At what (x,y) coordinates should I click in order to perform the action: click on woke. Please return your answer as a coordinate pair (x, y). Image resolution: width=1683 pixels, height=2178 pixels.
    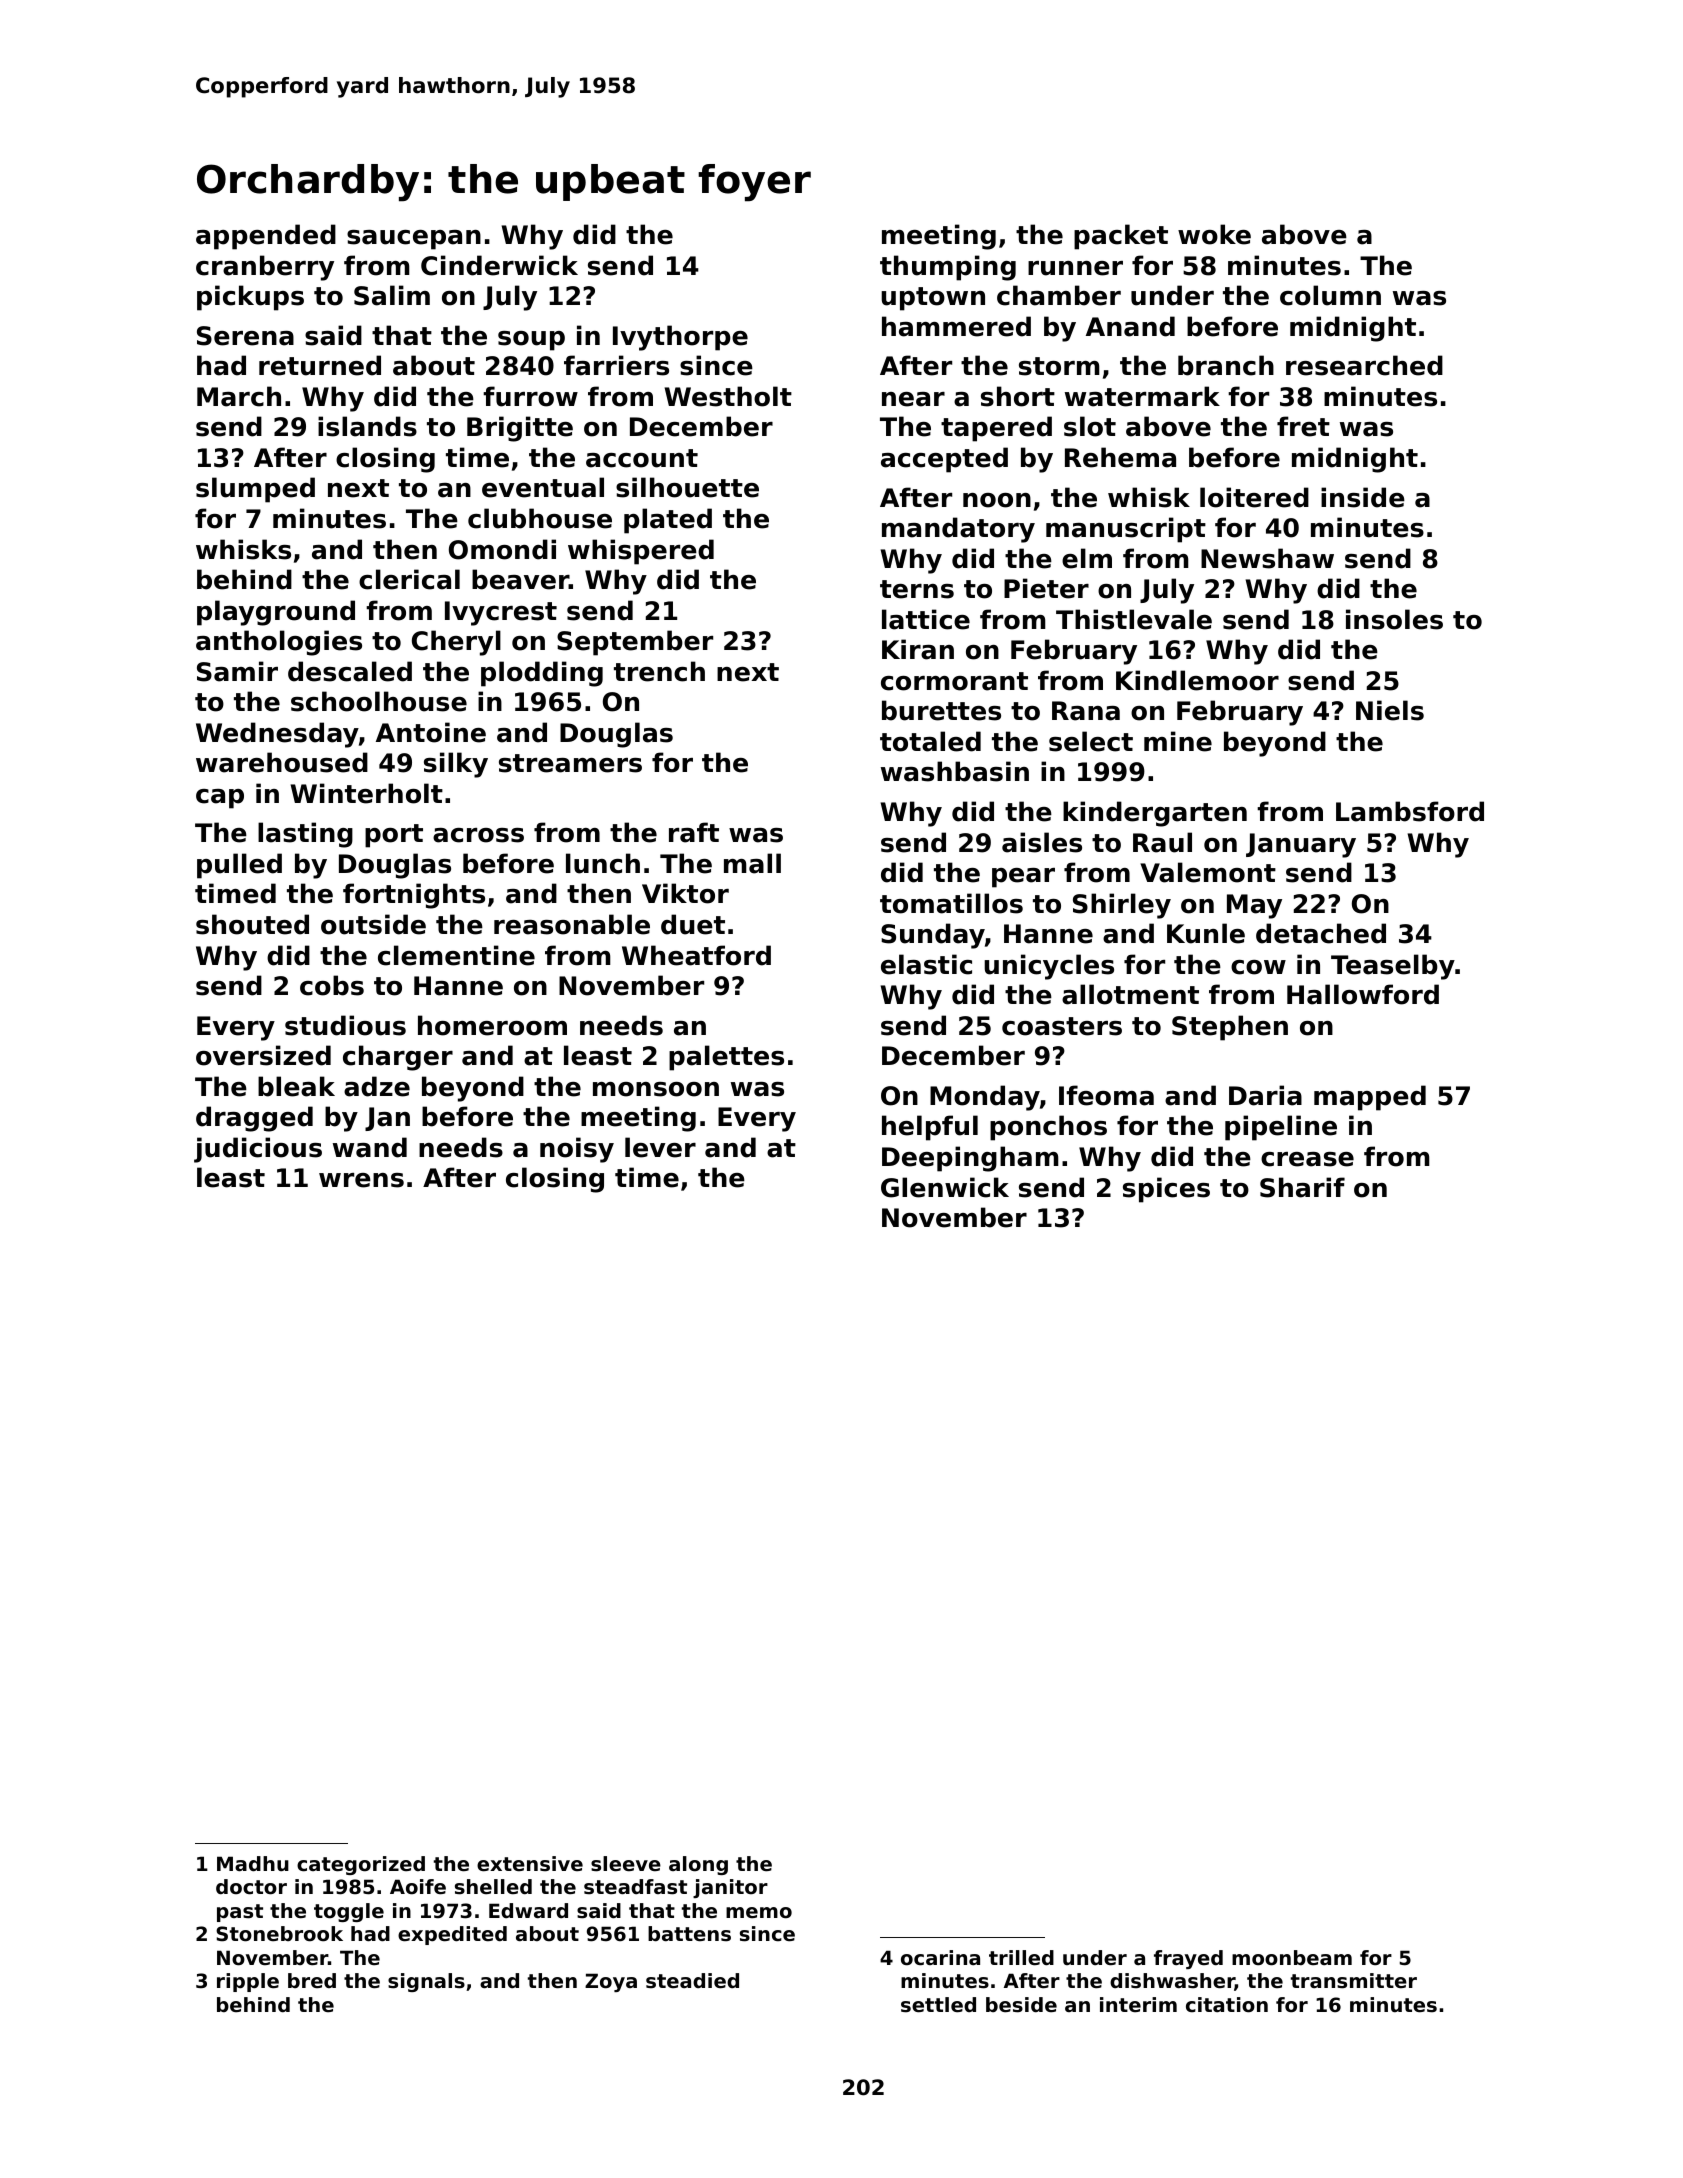
    Looking at the image, I should click on (1214, 234).
